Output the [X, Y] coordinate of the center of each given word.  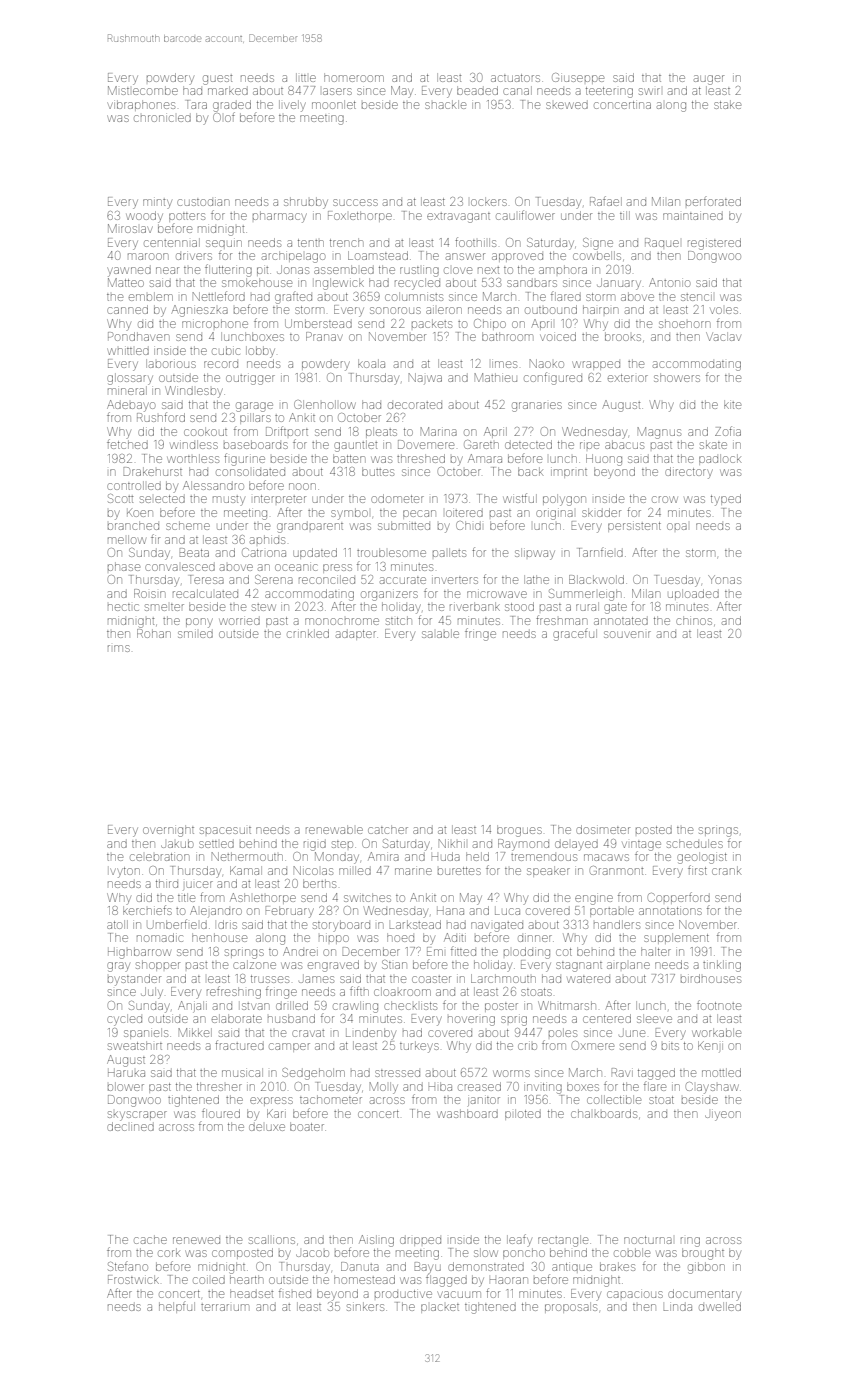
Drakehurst [152, 471]
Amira [383, 856]
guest [217, 80]
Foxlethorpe [360, 216]
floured [221, 1113]
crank [726, 870]
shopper [158, 965]
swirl [649, 91]
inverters [455, 580]
